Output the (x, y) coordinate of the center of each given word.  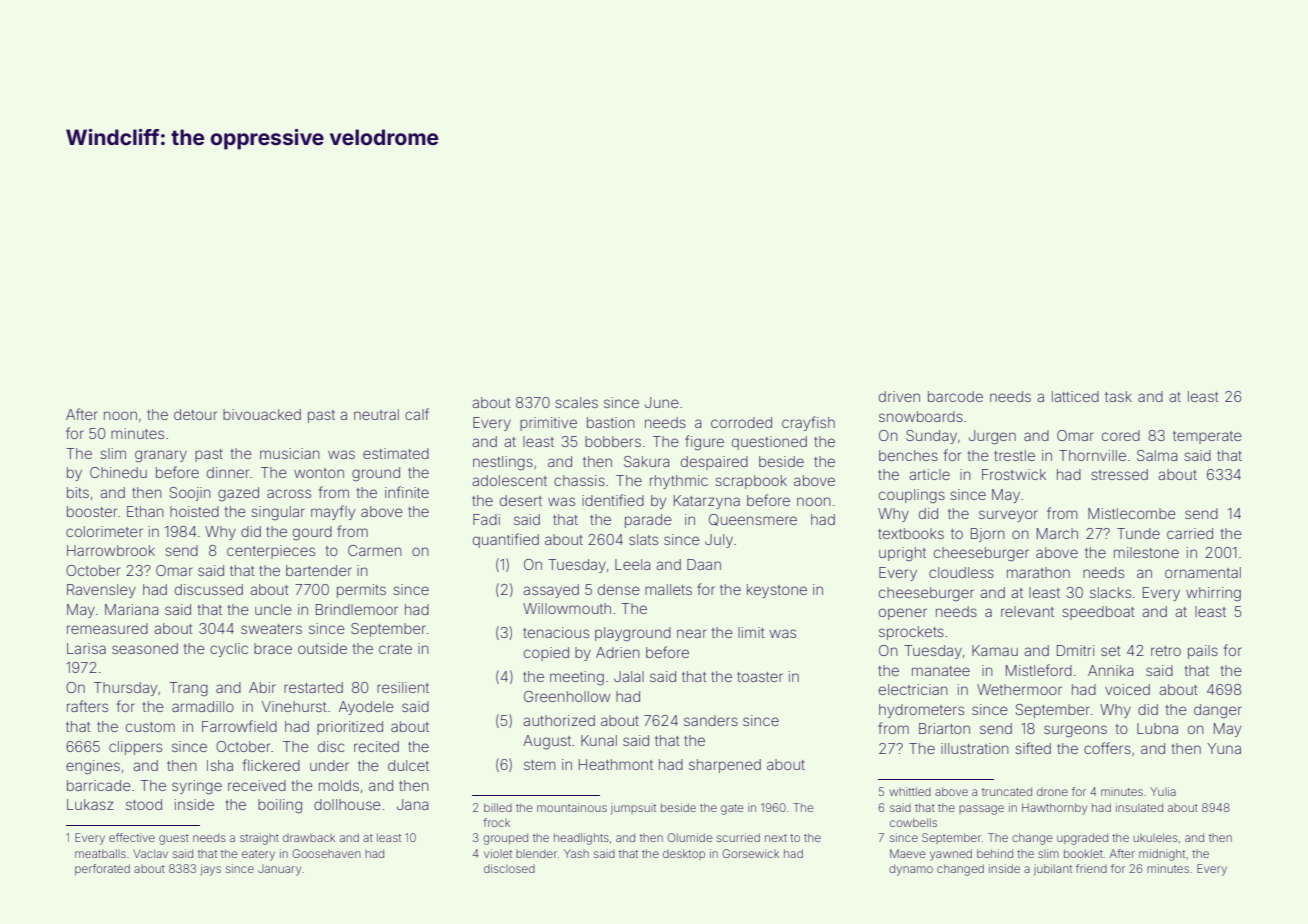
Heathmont (616, 764)
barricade (99, 785)
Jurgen (992, 437)
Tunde (1138, 533)
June (662, 402)
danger (1218, 711)
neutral (376, 414)
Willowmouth (567, 608)
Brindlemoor (357, 609)
